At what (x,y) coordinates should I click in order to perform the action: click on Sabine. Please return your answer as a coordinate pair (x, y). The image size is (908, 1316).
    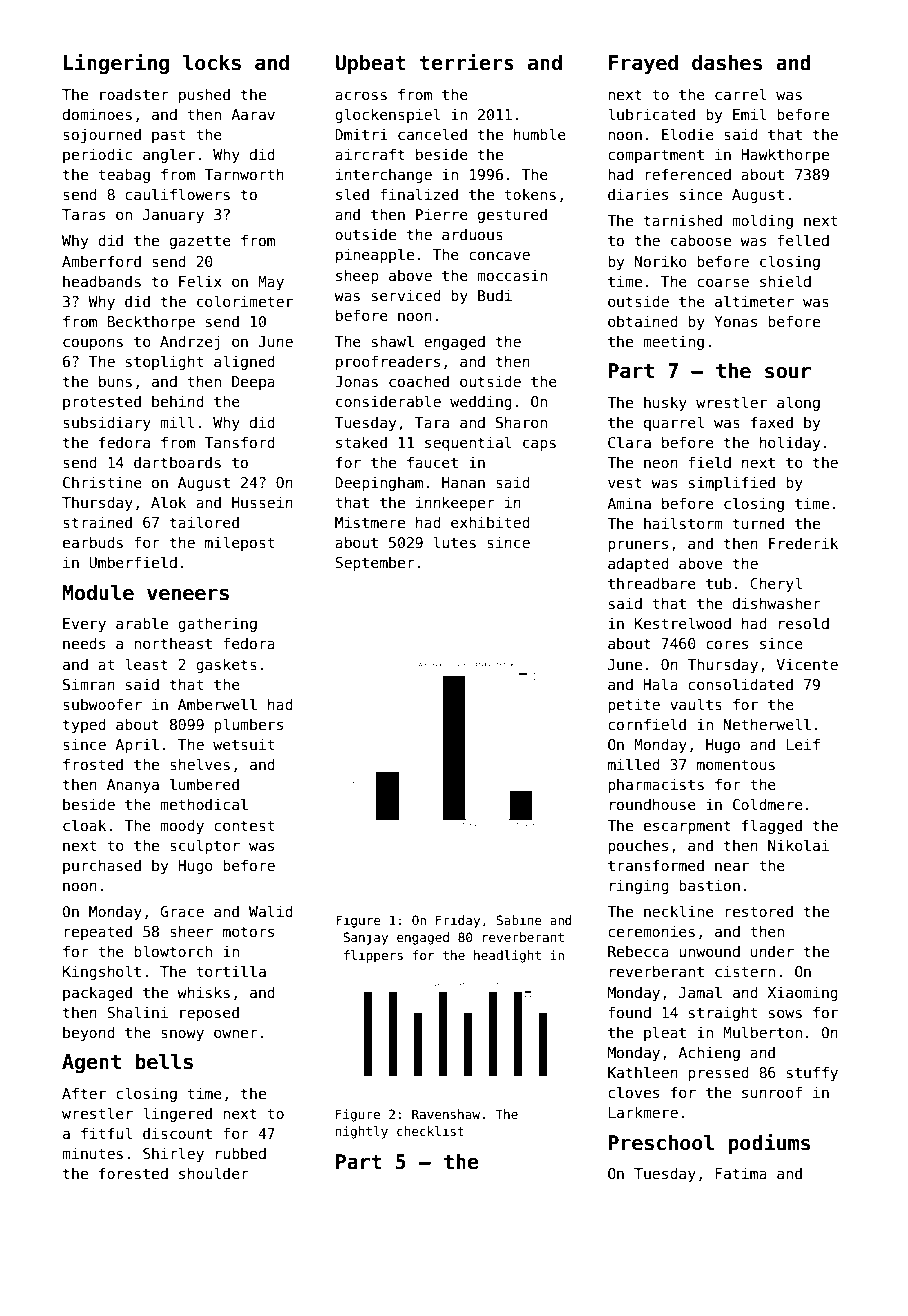
    Looking at the image, I should click on (519, 920).
